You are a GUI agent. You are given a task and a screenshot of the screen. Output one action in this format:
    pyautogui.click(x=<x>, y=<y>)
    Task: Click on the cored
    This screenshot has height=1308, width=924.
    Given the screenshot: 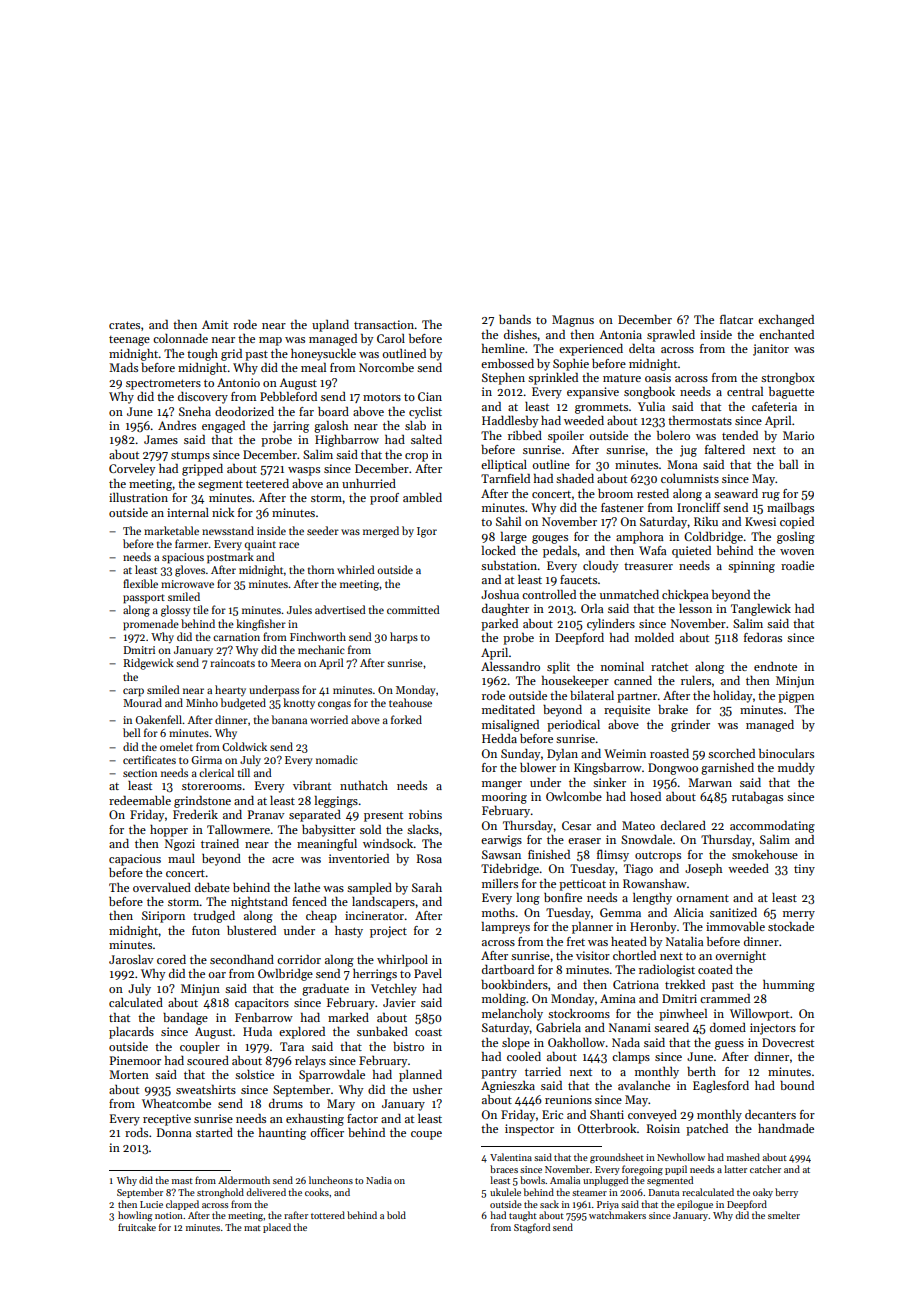 What is the action you would take?
    pyautogui.click(x=171, y=959)
